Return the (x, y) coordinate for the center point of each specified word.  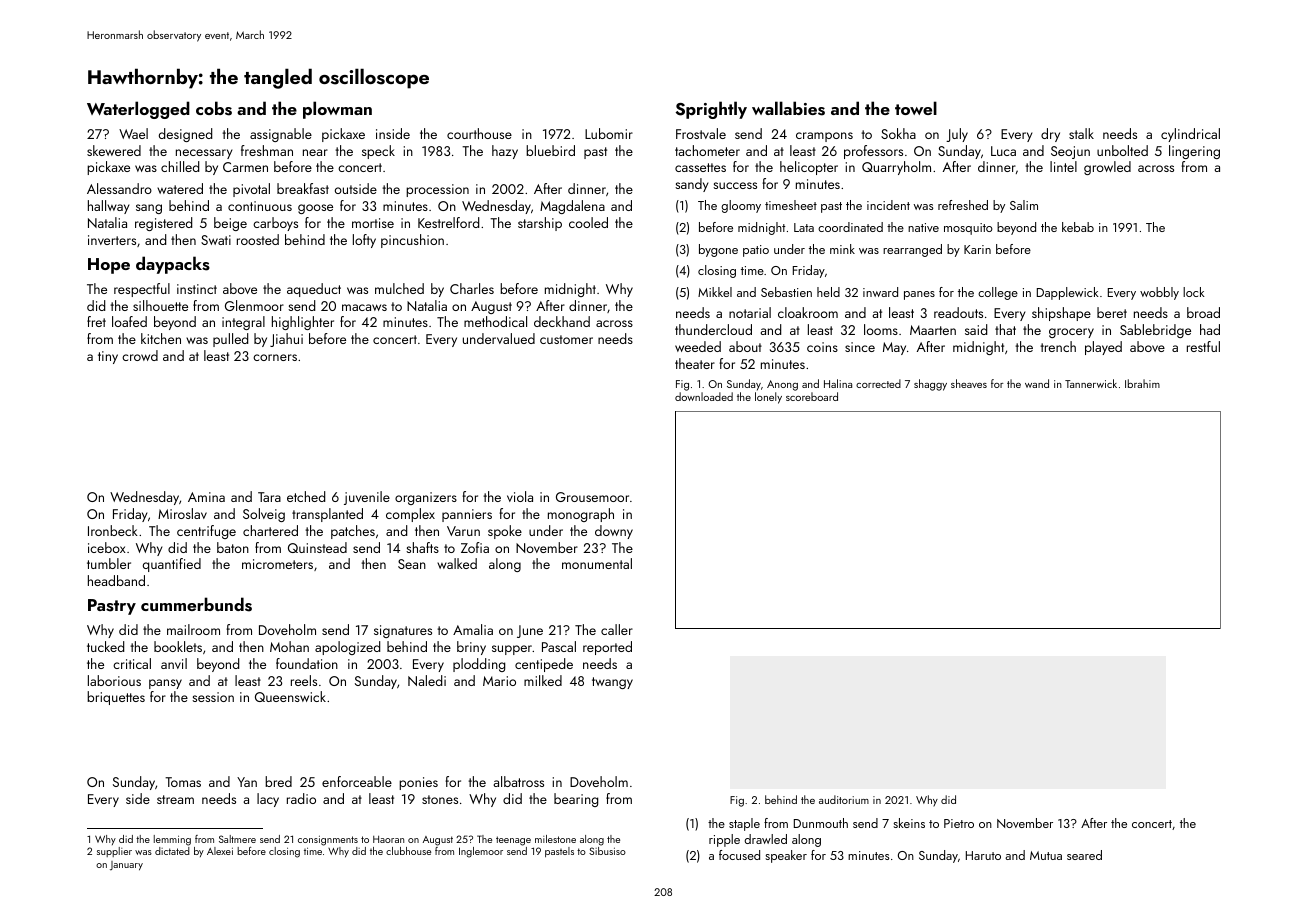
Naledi (427, 680)
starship (540, 224)
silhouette (160, 305)
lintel (1063, 166)
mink (842, 249)
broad (1203, 312)
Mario (499, 681)
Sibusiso (607, 851)
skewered (114, 150)
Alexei (220, 851)
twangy (612, 683)
